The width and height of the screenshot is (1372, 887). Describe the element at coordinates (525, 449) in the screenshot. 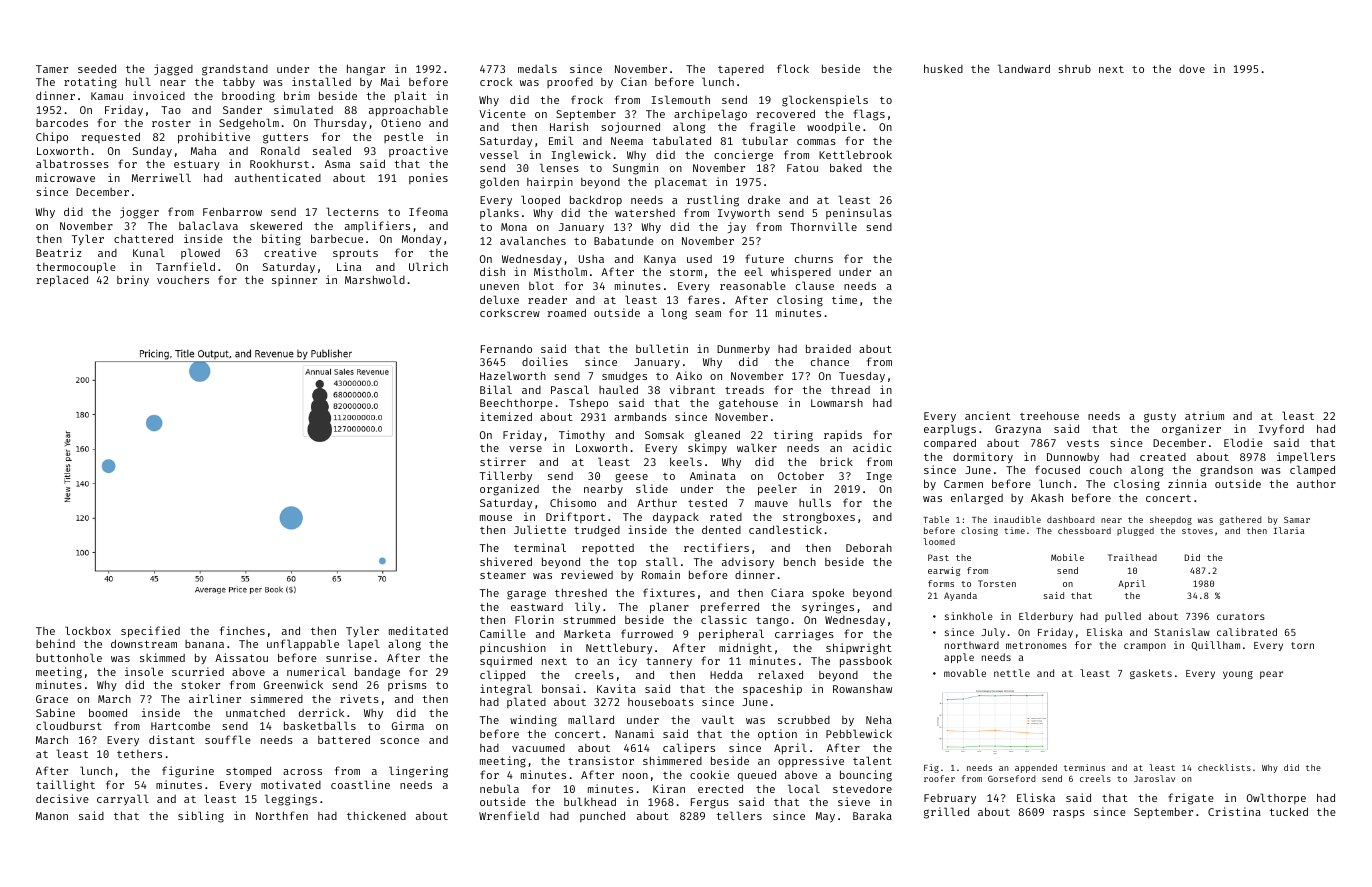

I see `verse` at that location.
